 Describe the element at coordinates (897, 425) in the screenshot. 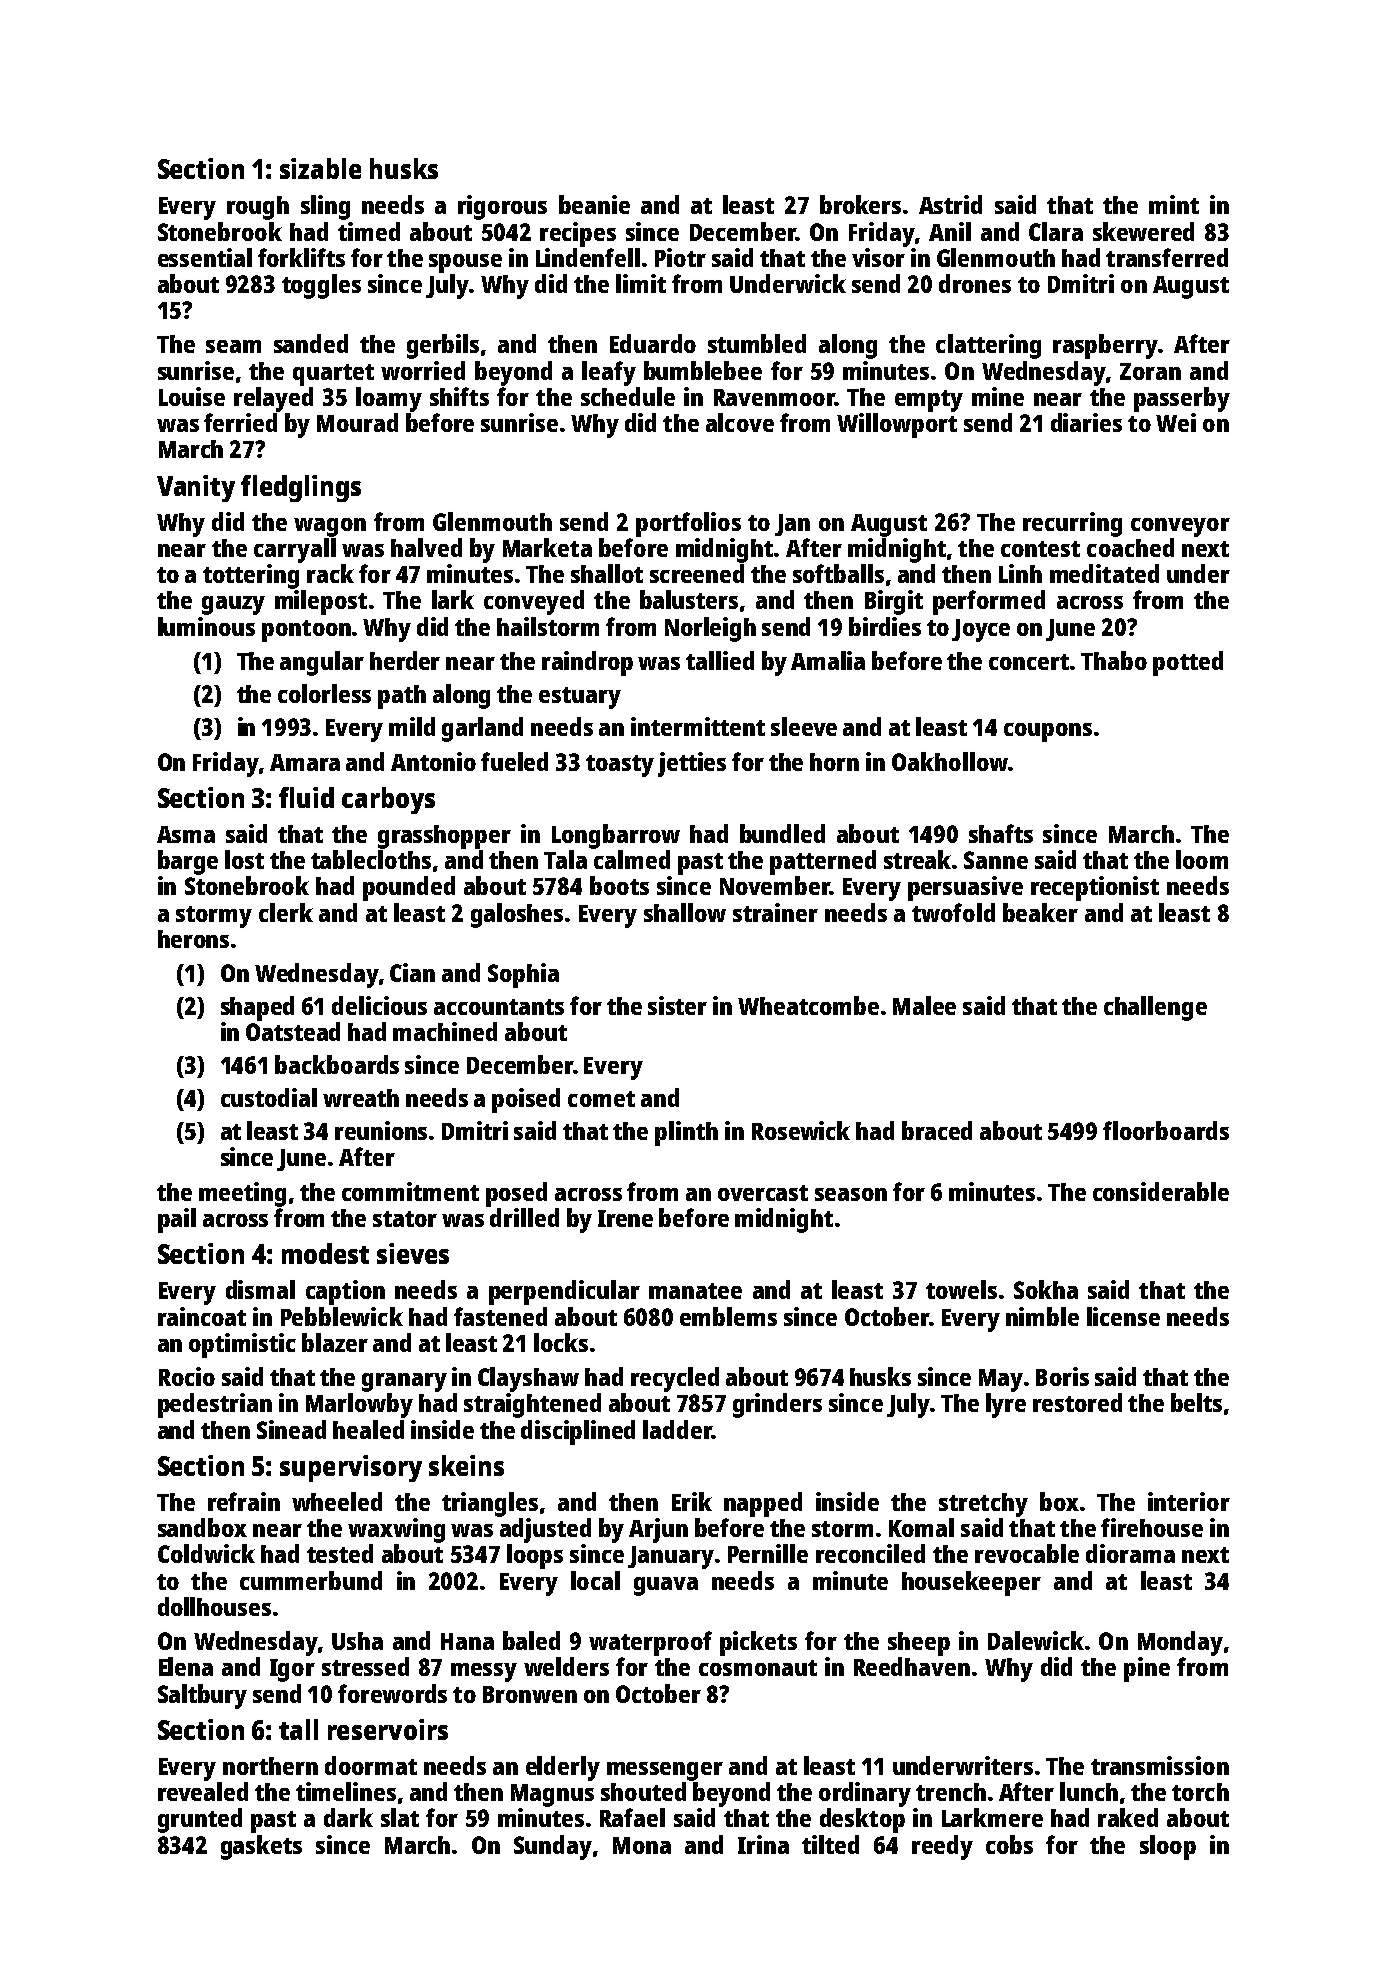

I see `Willowport` at that location.
